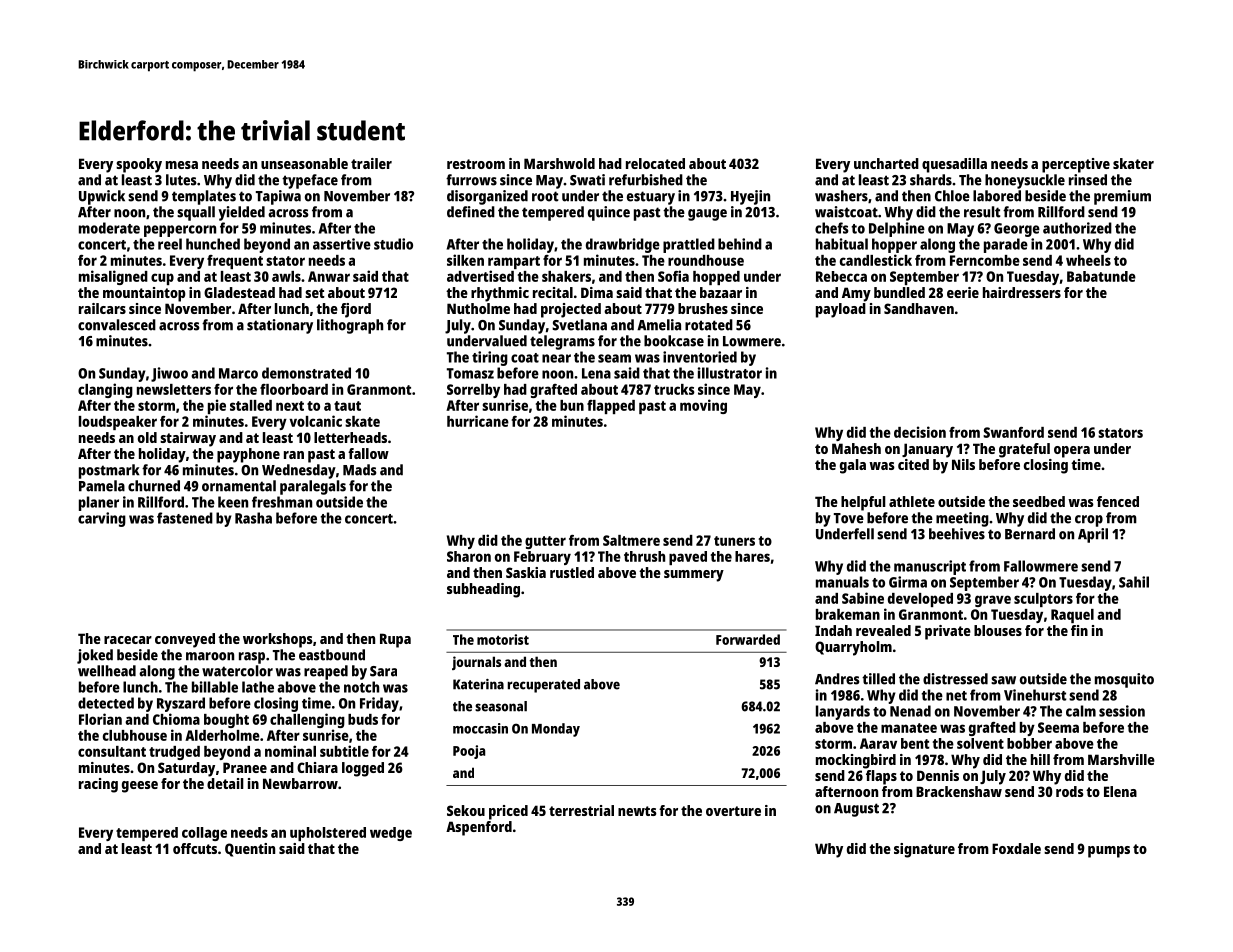  I want to click on reel, so click(170, 244).
